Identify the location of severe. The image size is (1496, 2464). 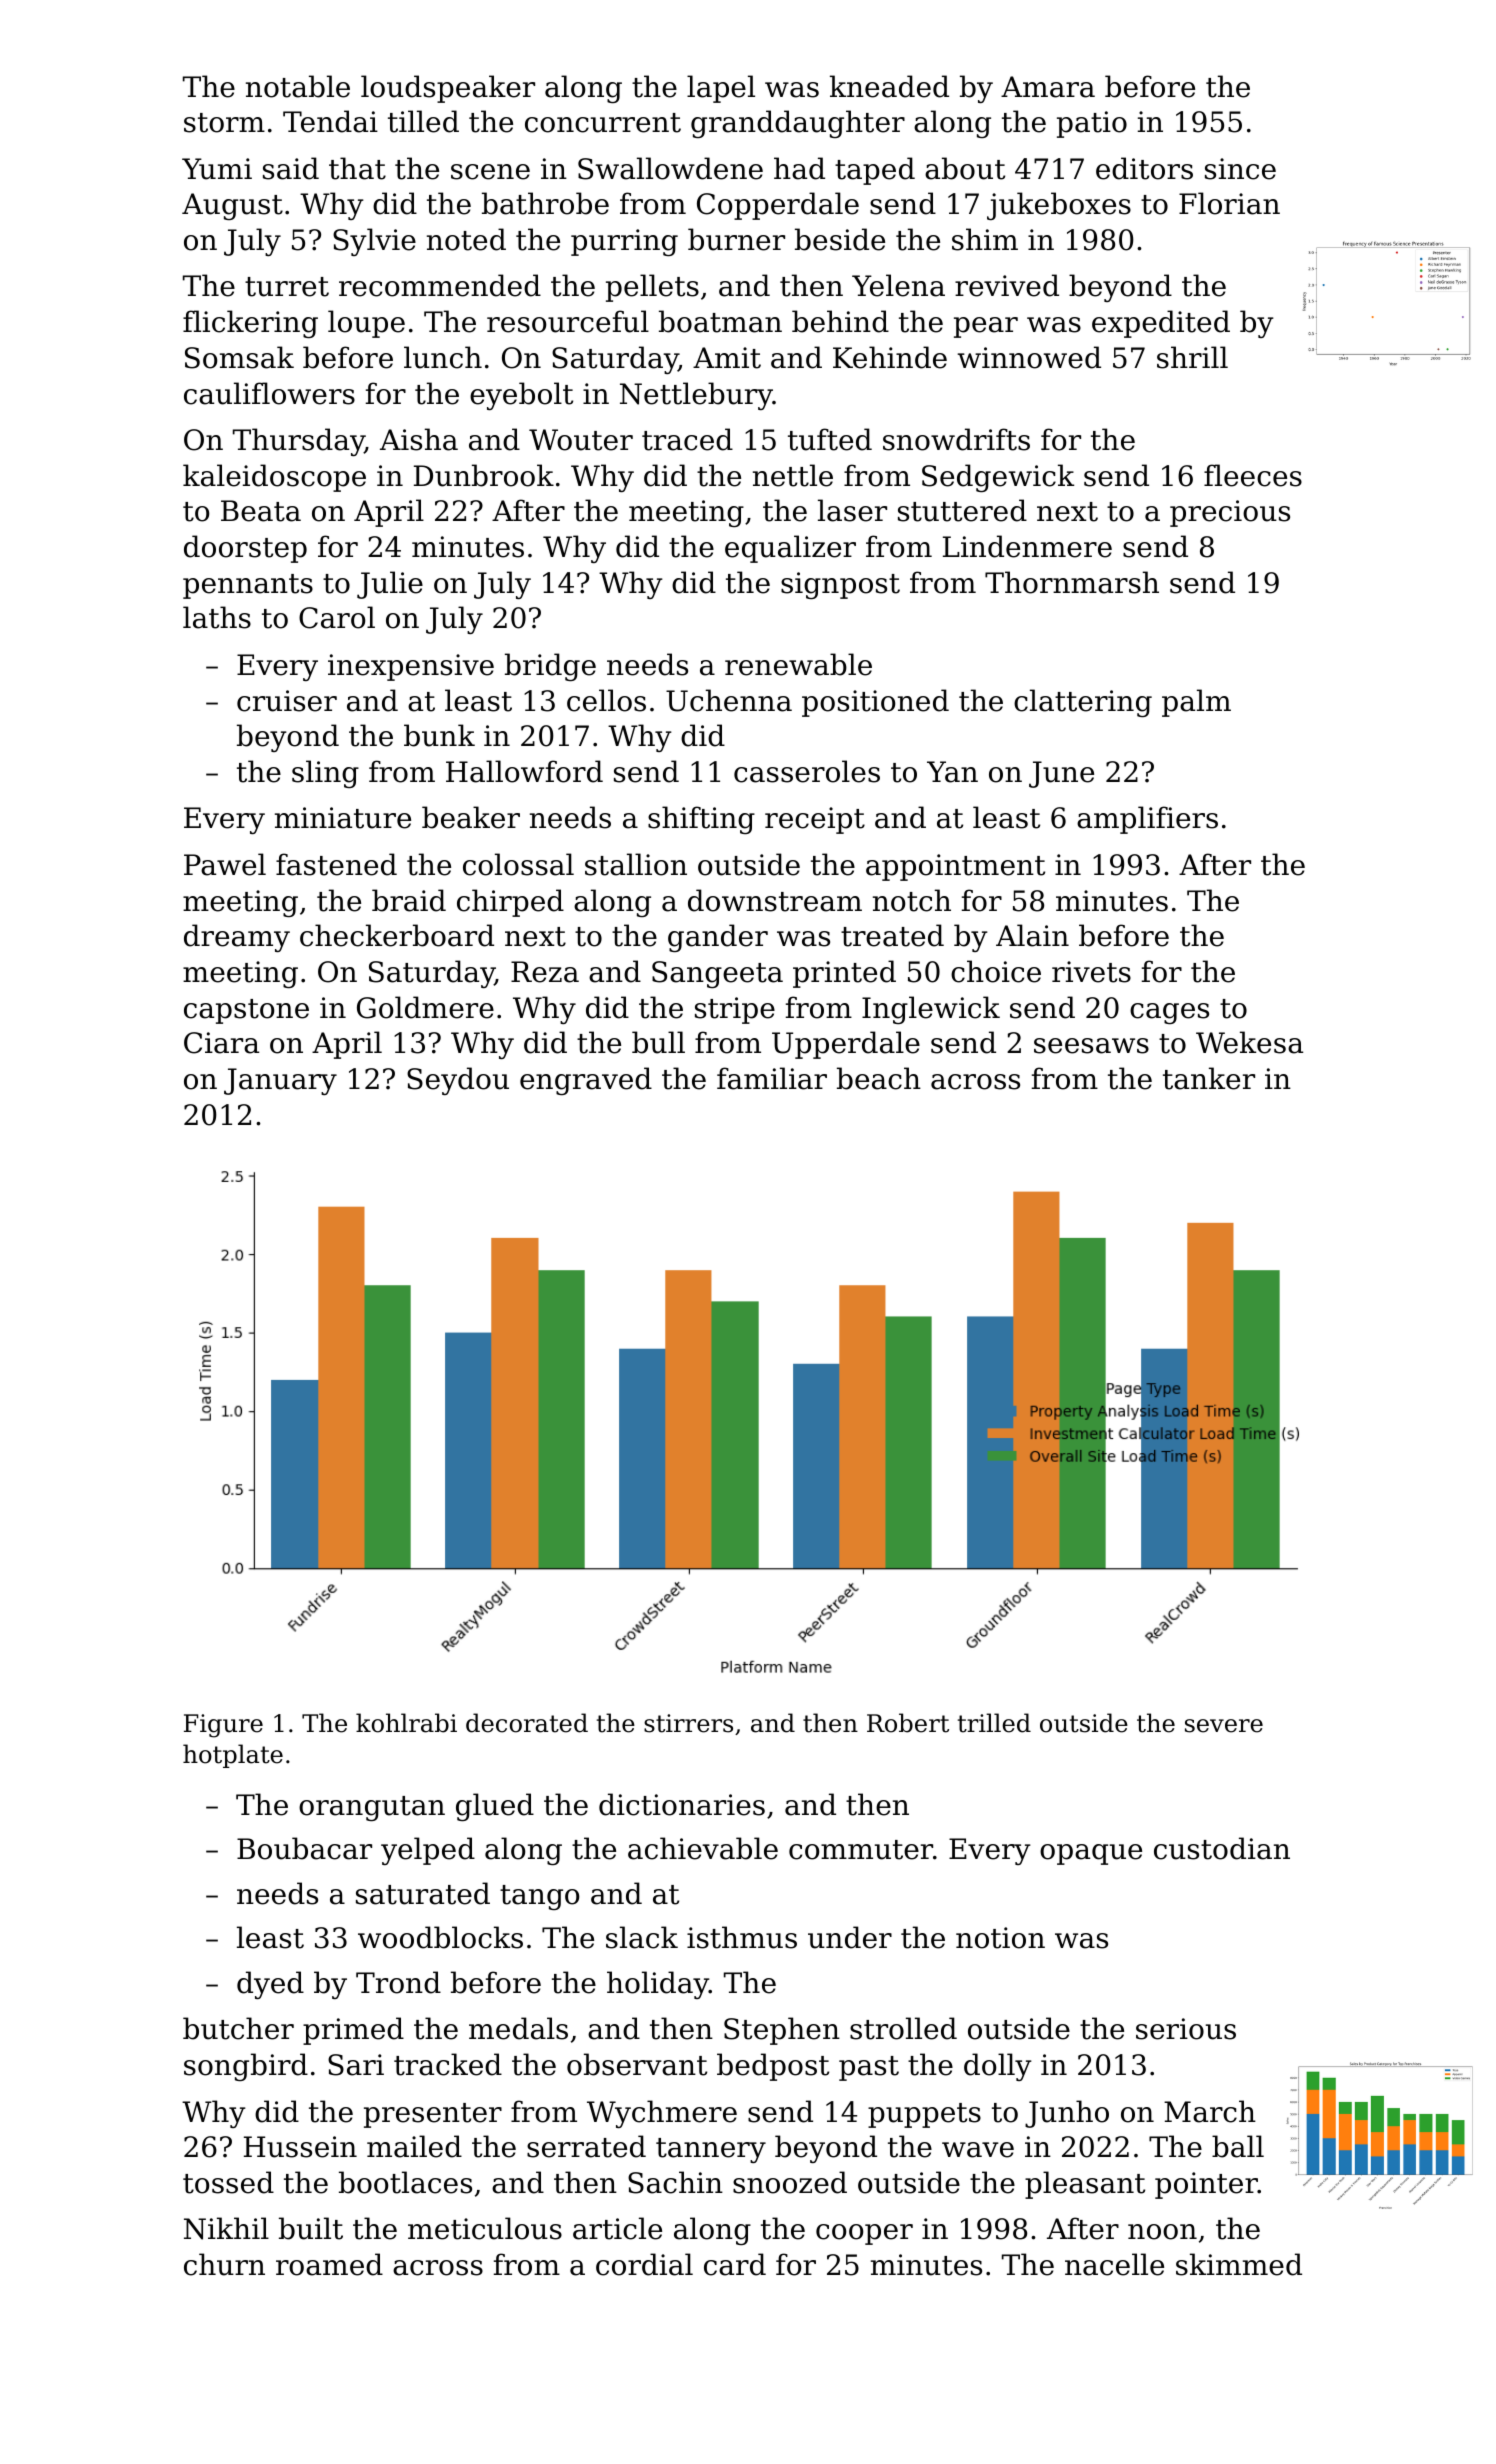
(1224, 1726).
